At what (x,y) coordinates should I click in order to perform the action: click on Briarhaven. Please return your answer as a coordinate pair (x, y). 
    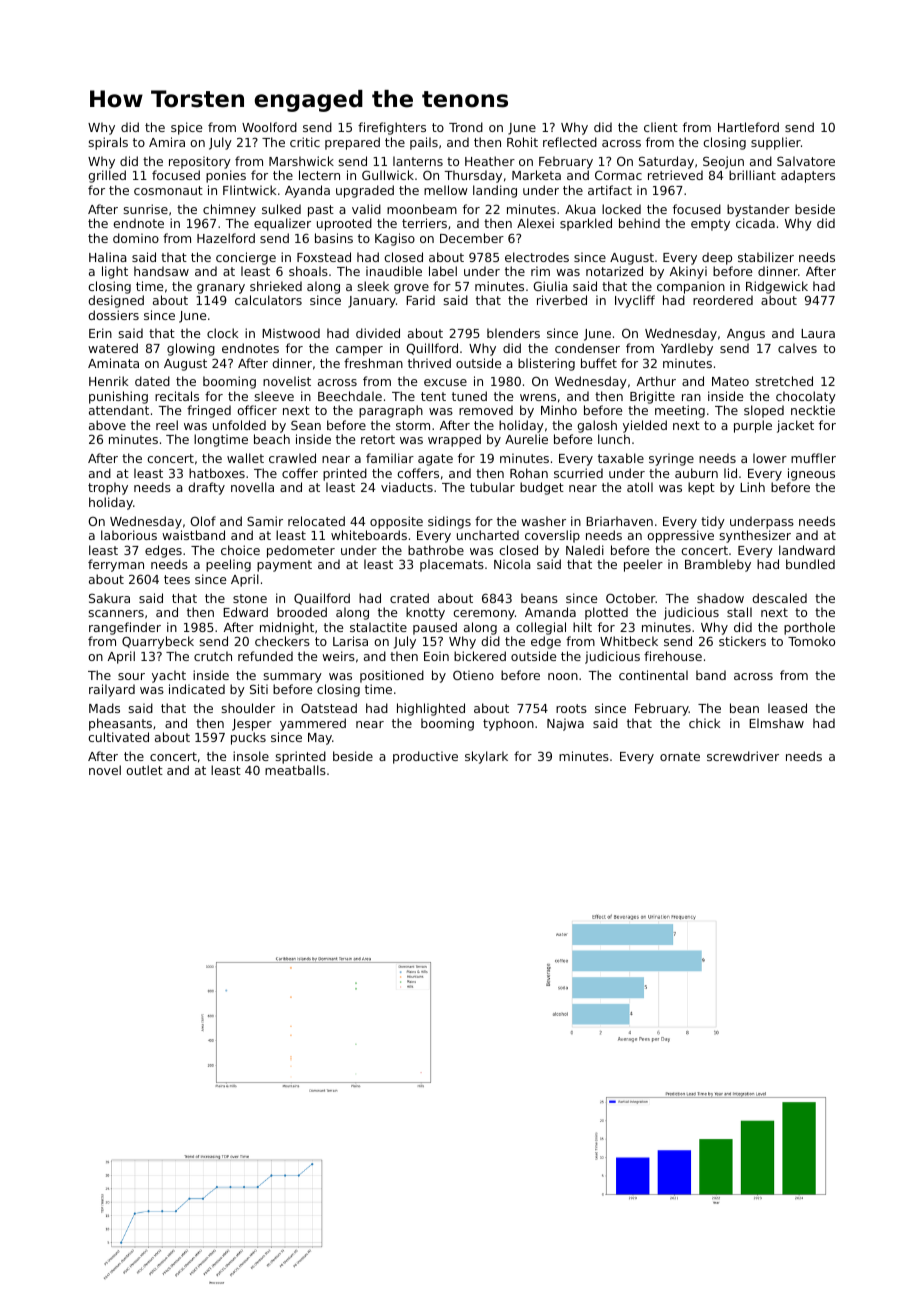
    Looking at the image, I should click on (619, 521).
